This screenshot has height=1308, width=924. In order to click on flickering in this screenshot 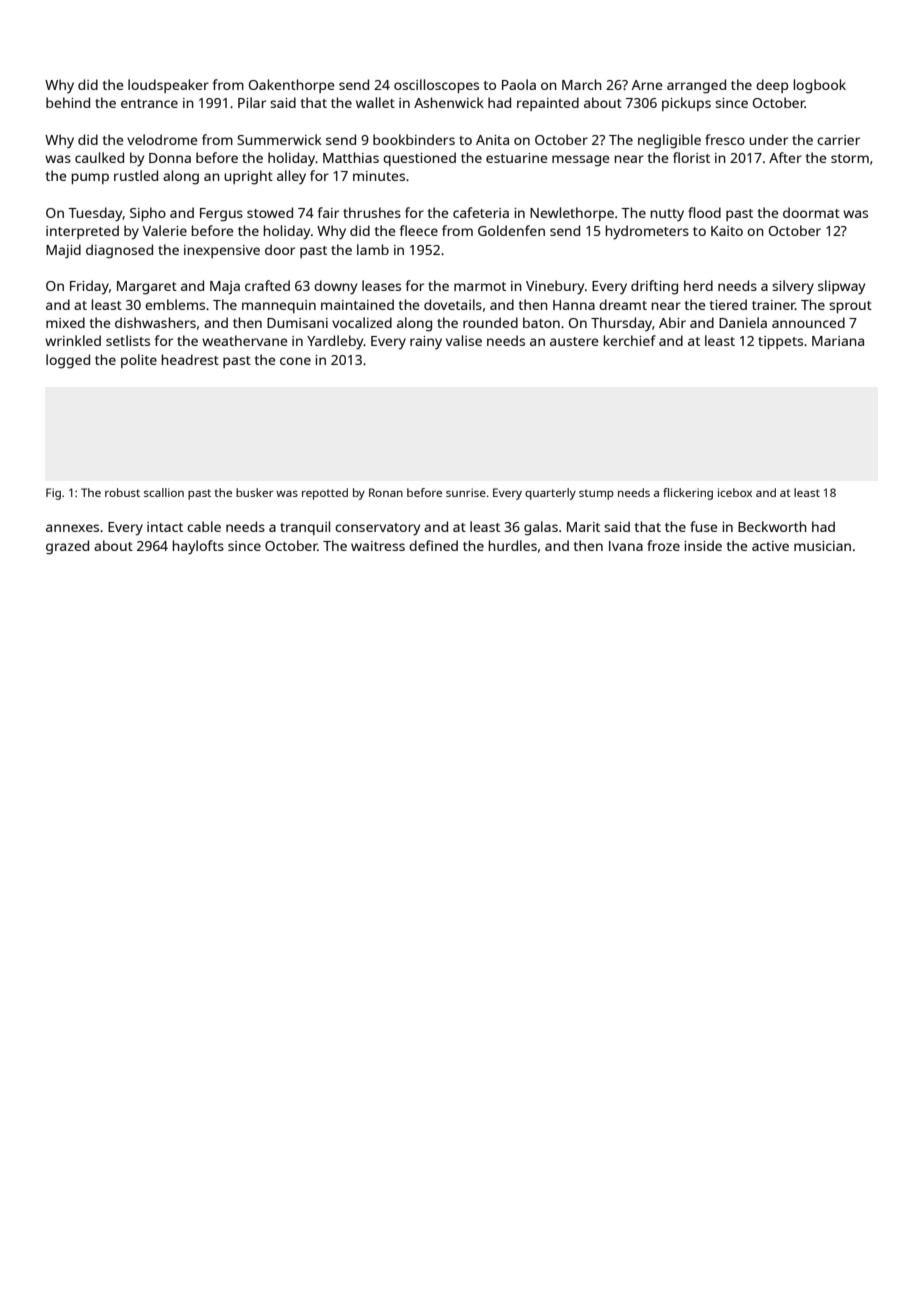, I will do `click(688, 494)`.
